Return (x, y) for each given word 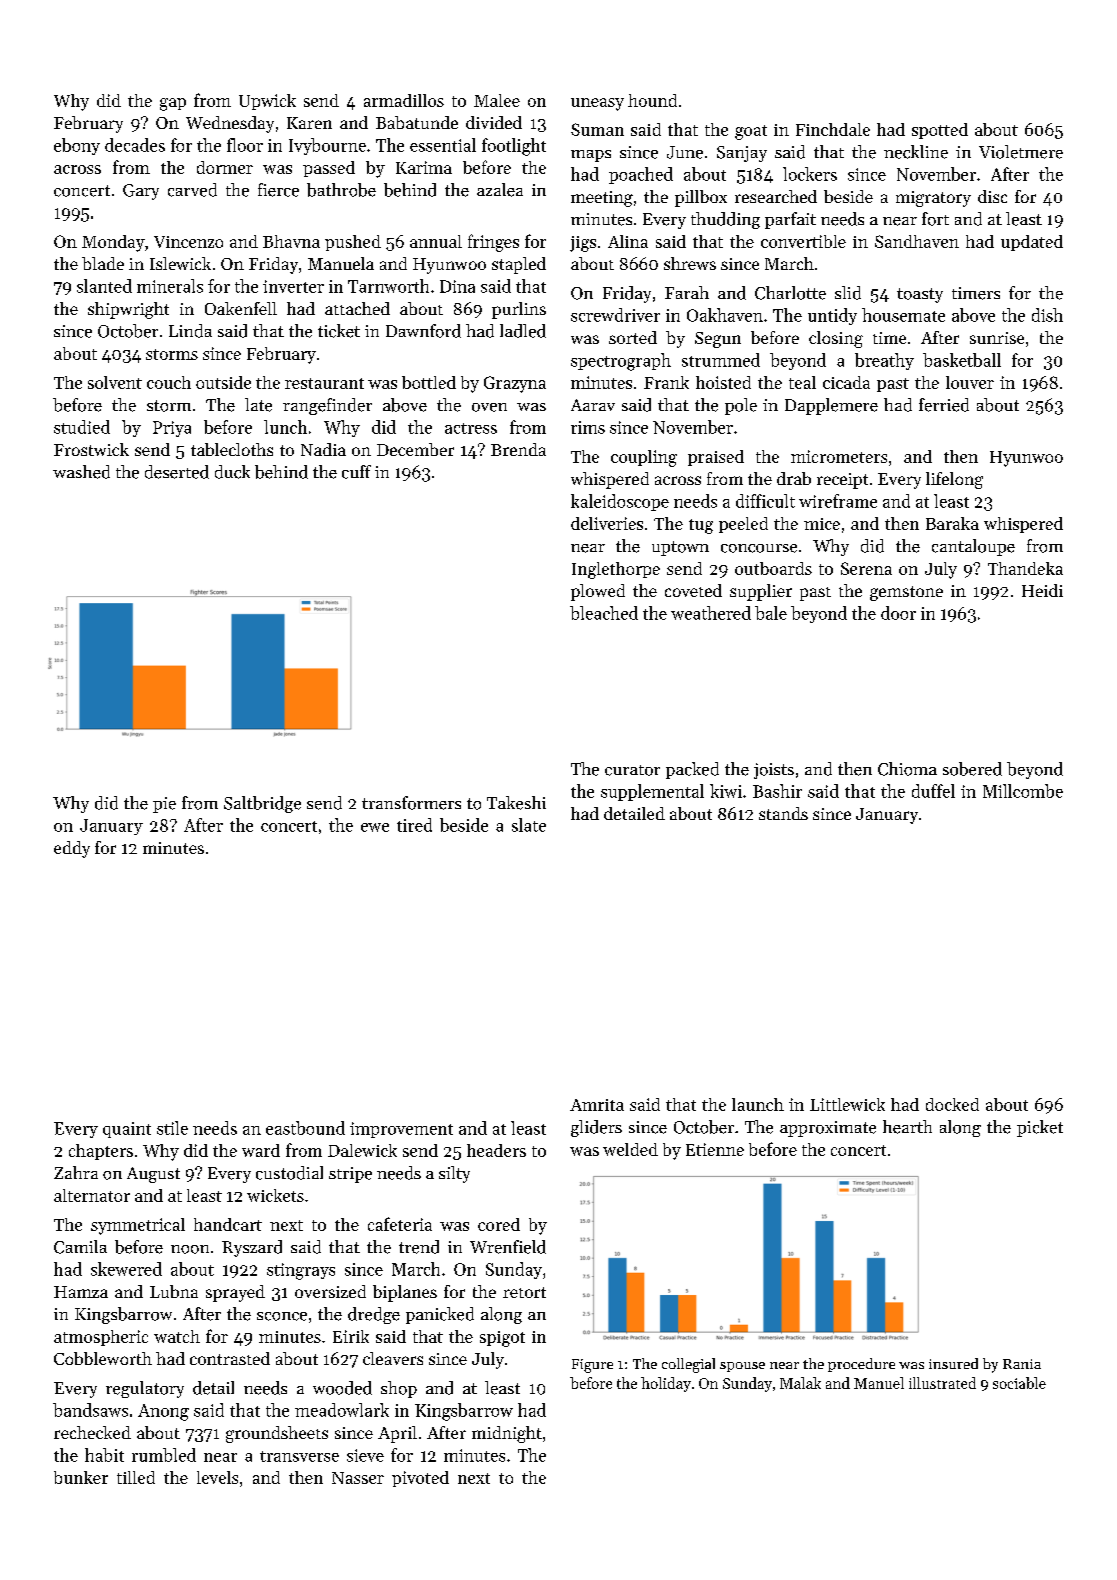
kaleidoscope (620, 502)
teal (802, 382)
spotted (940, 131)
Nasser (358, 1478)
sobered (972, 769)
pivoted (420, 1479)
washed (81, 472)
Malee (497, 100)
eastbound (305, 1128)
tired (414, 825)
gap (173, 104)
